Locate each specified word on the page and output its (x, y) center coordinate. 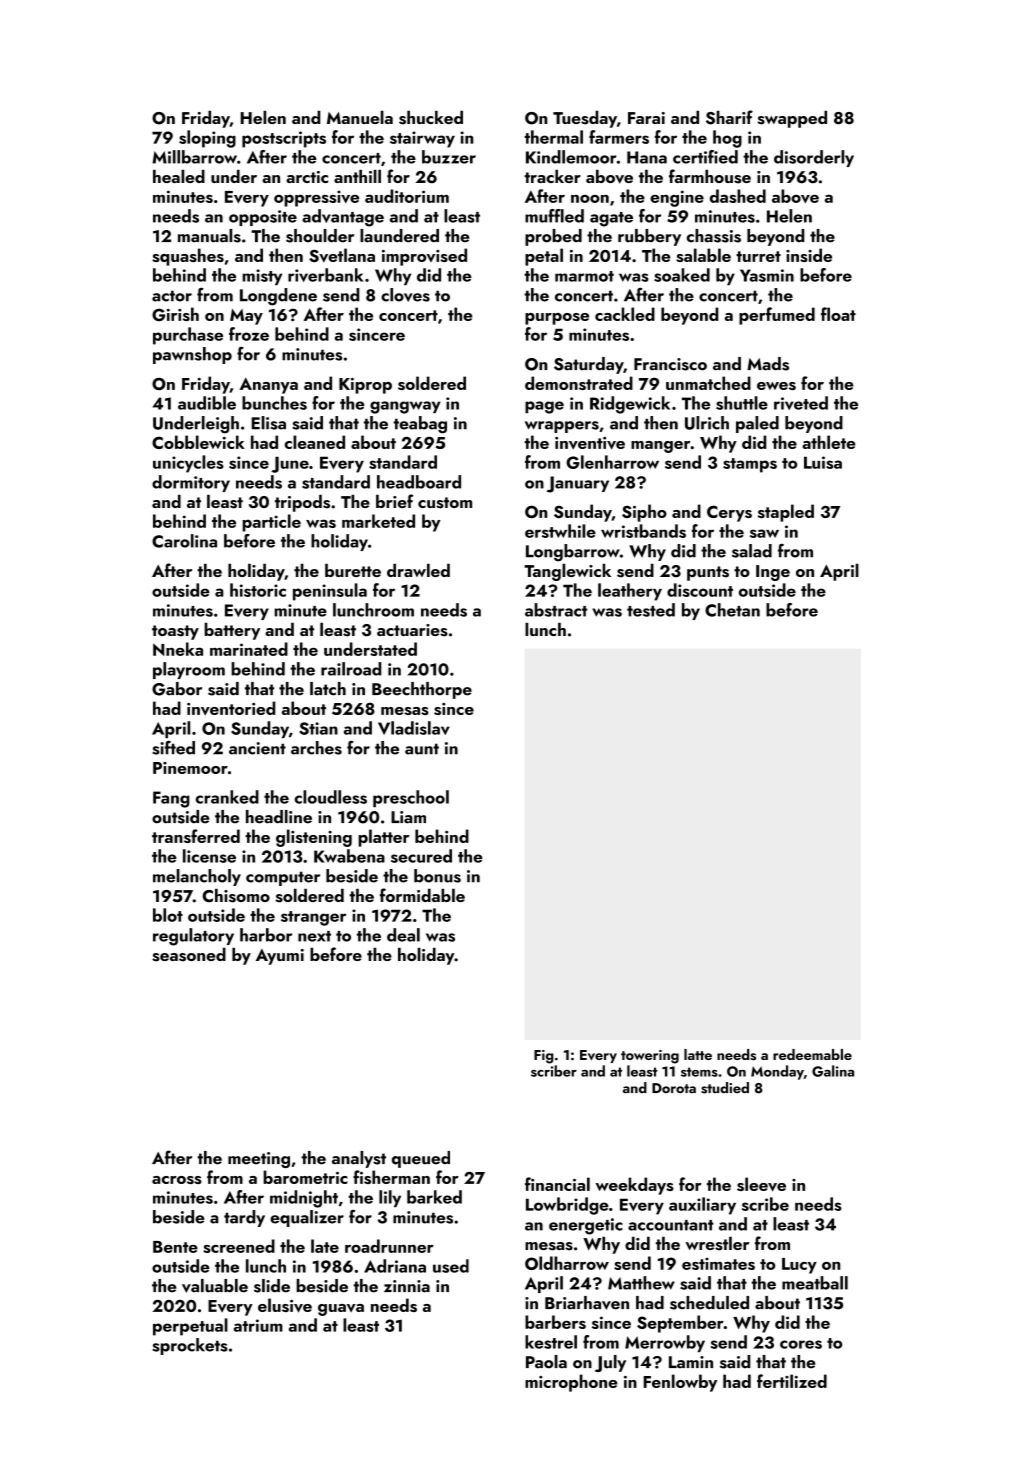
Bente (175, 1247)
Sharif (729, 117)
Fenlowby (680, 1383)
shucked (431, 118)
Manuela (360, 117)
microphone (571, 1383)
